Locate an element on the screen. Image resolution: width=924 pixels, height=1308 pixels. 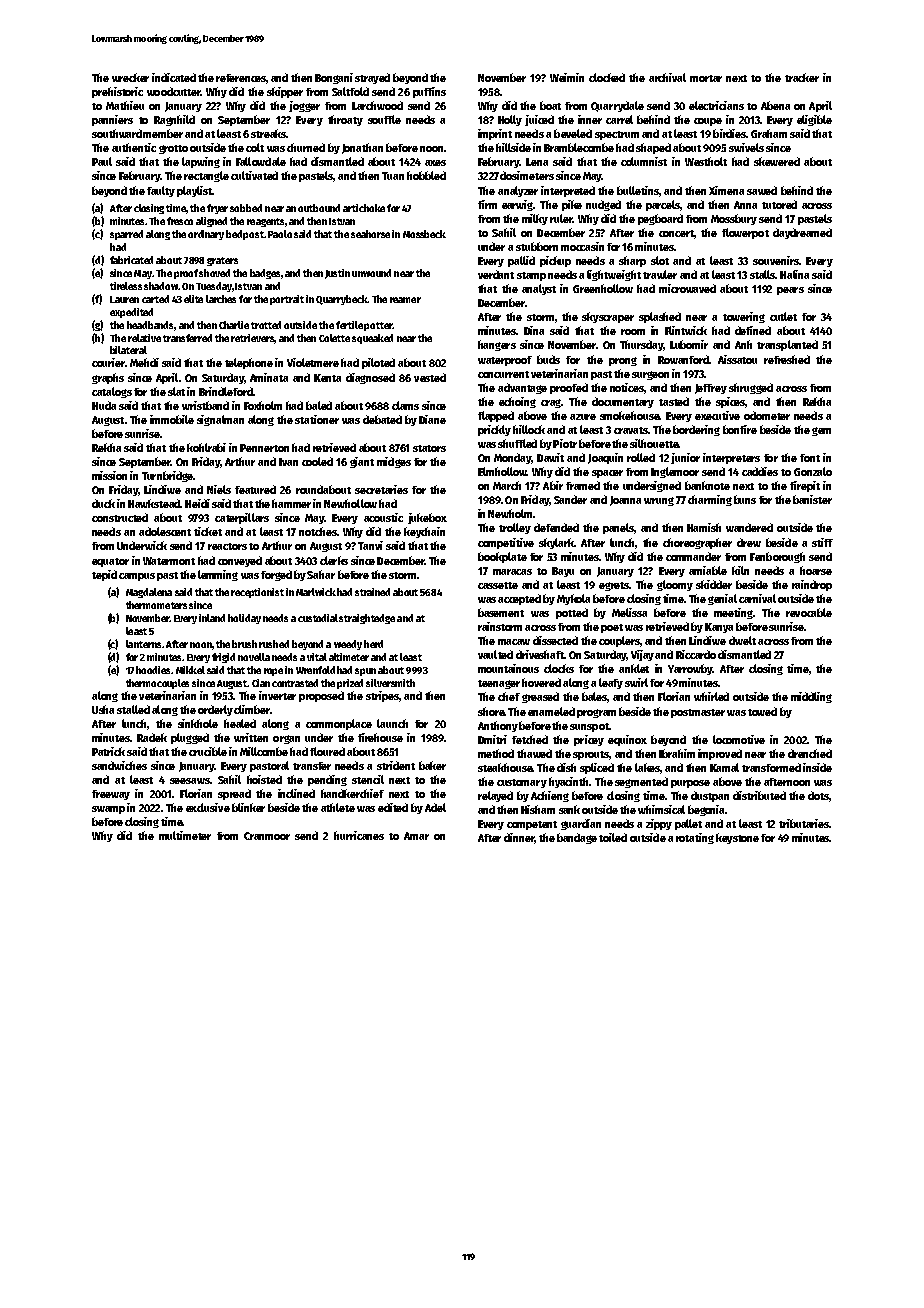
stalled is located at coordinates (133, 709).
